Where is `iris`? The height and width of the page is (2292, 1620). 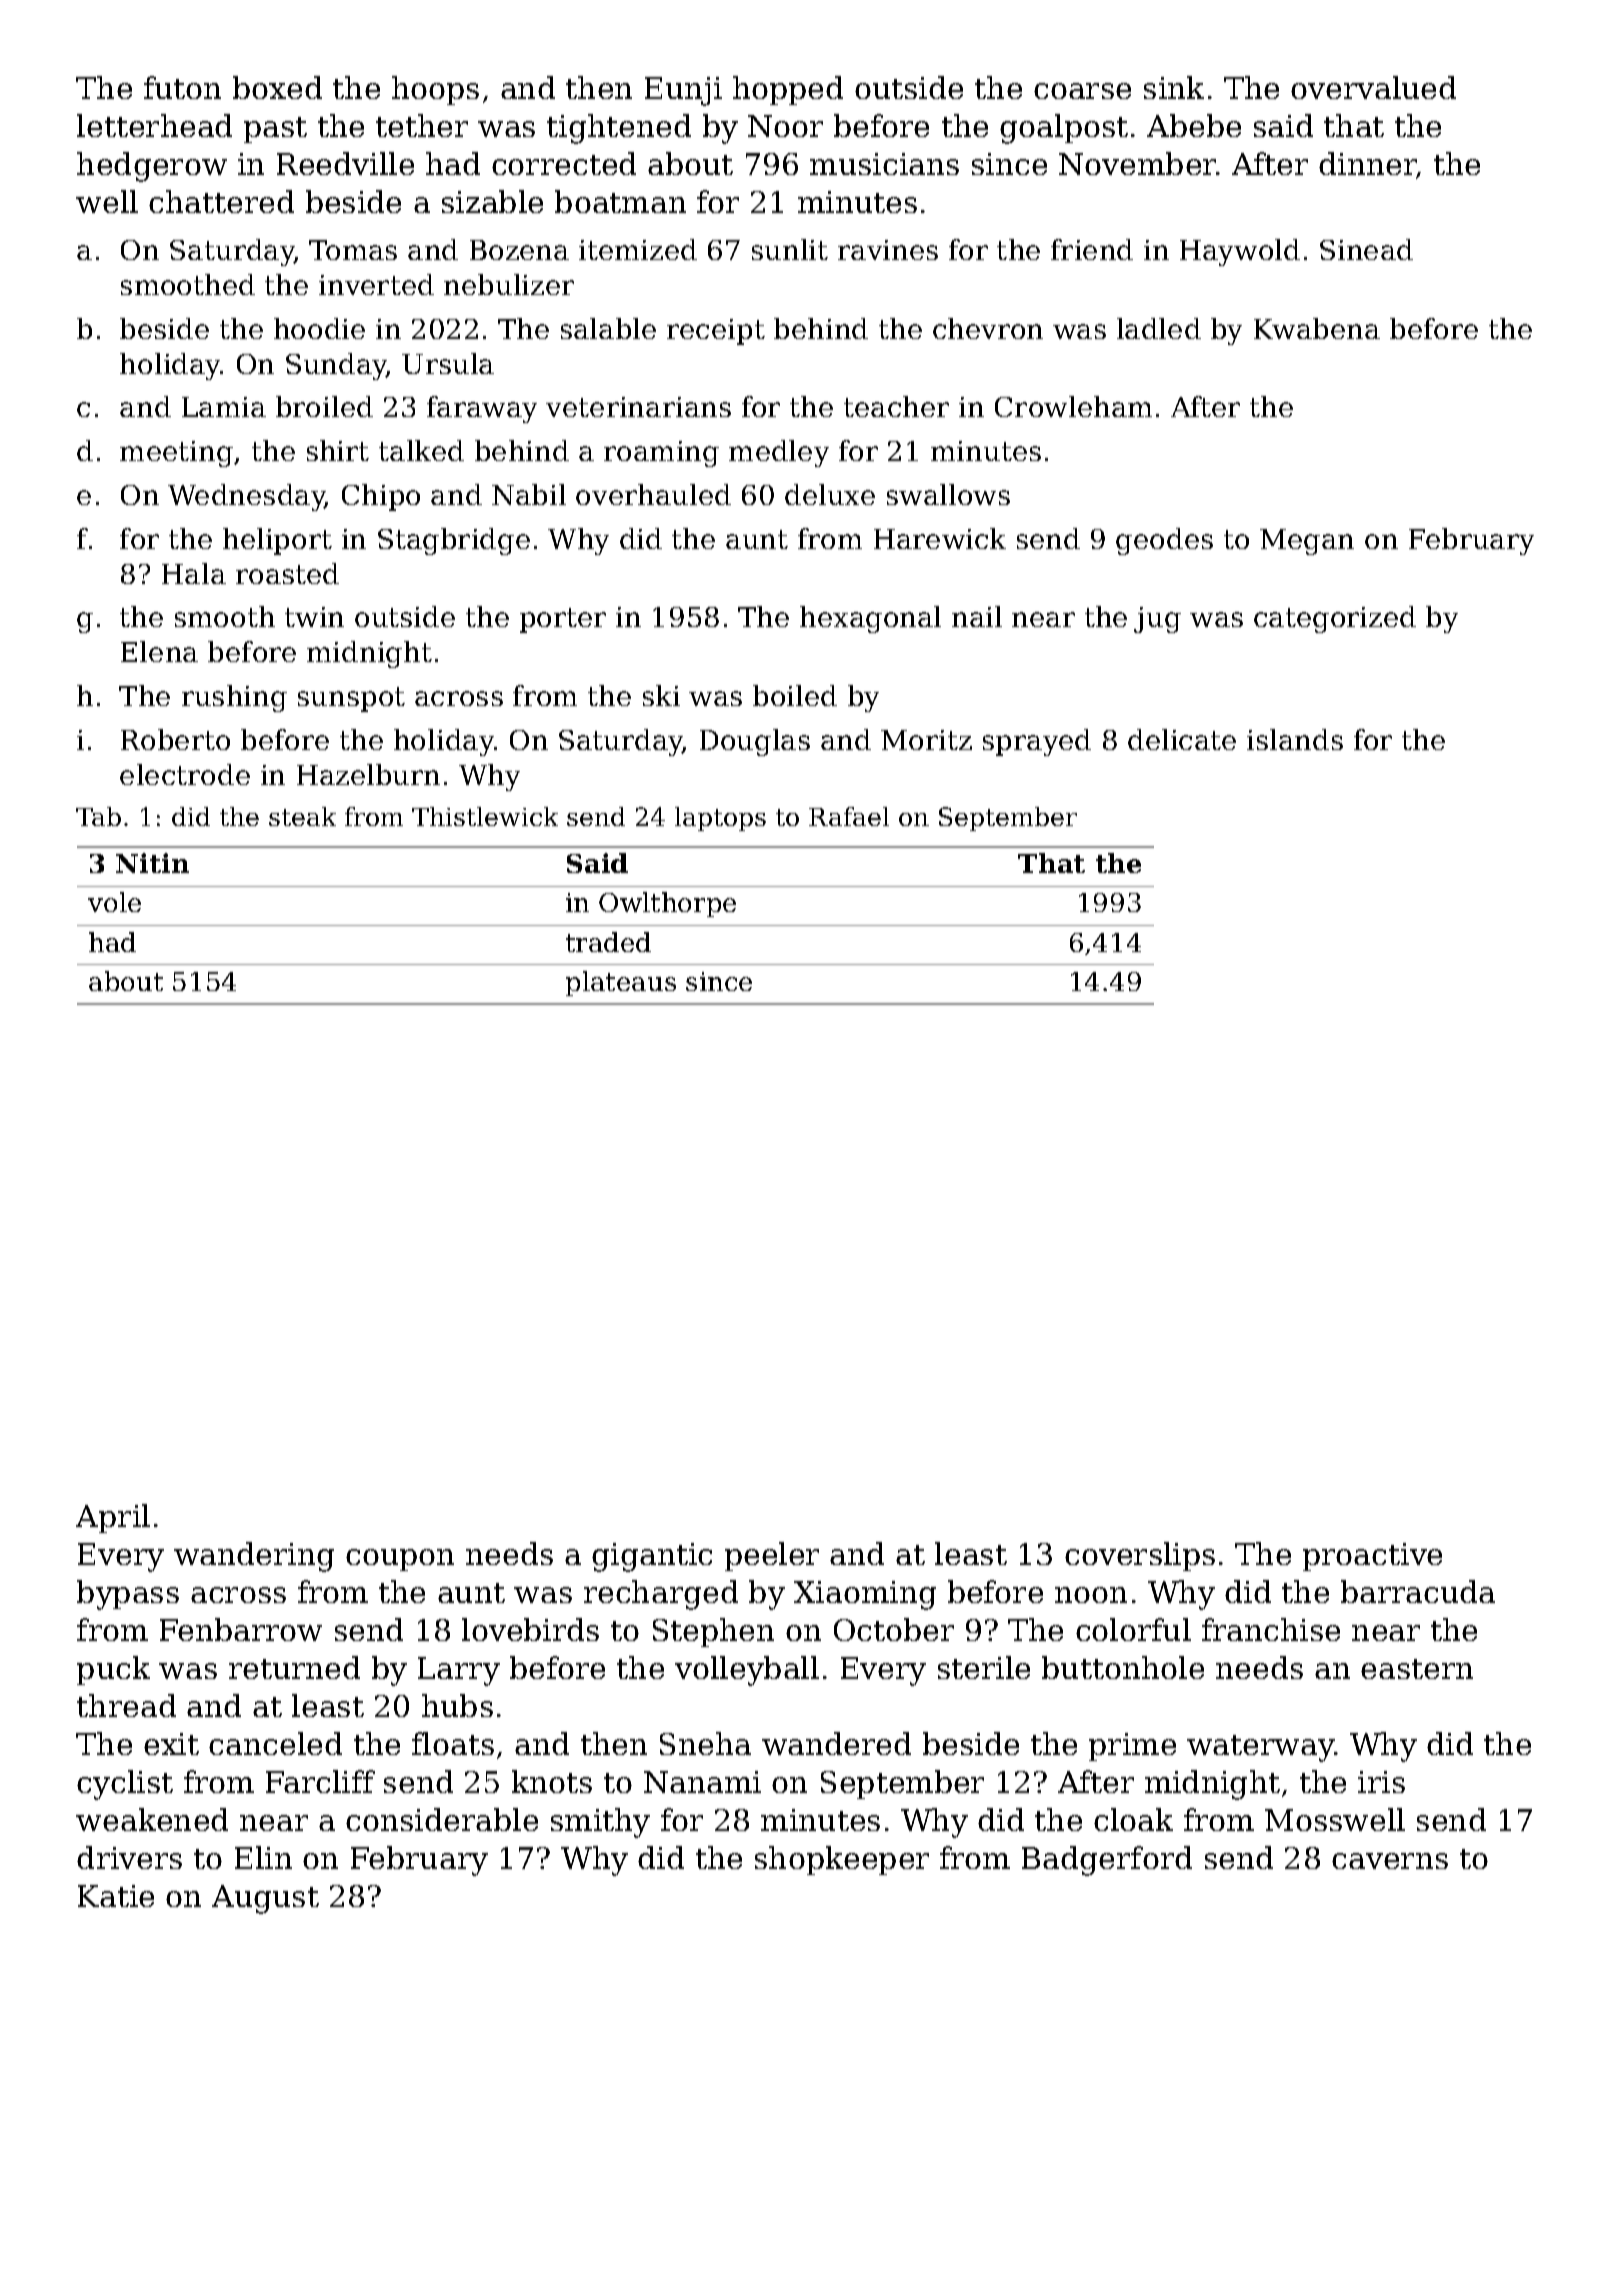 iris is located at coordinates (1381, 1782).
